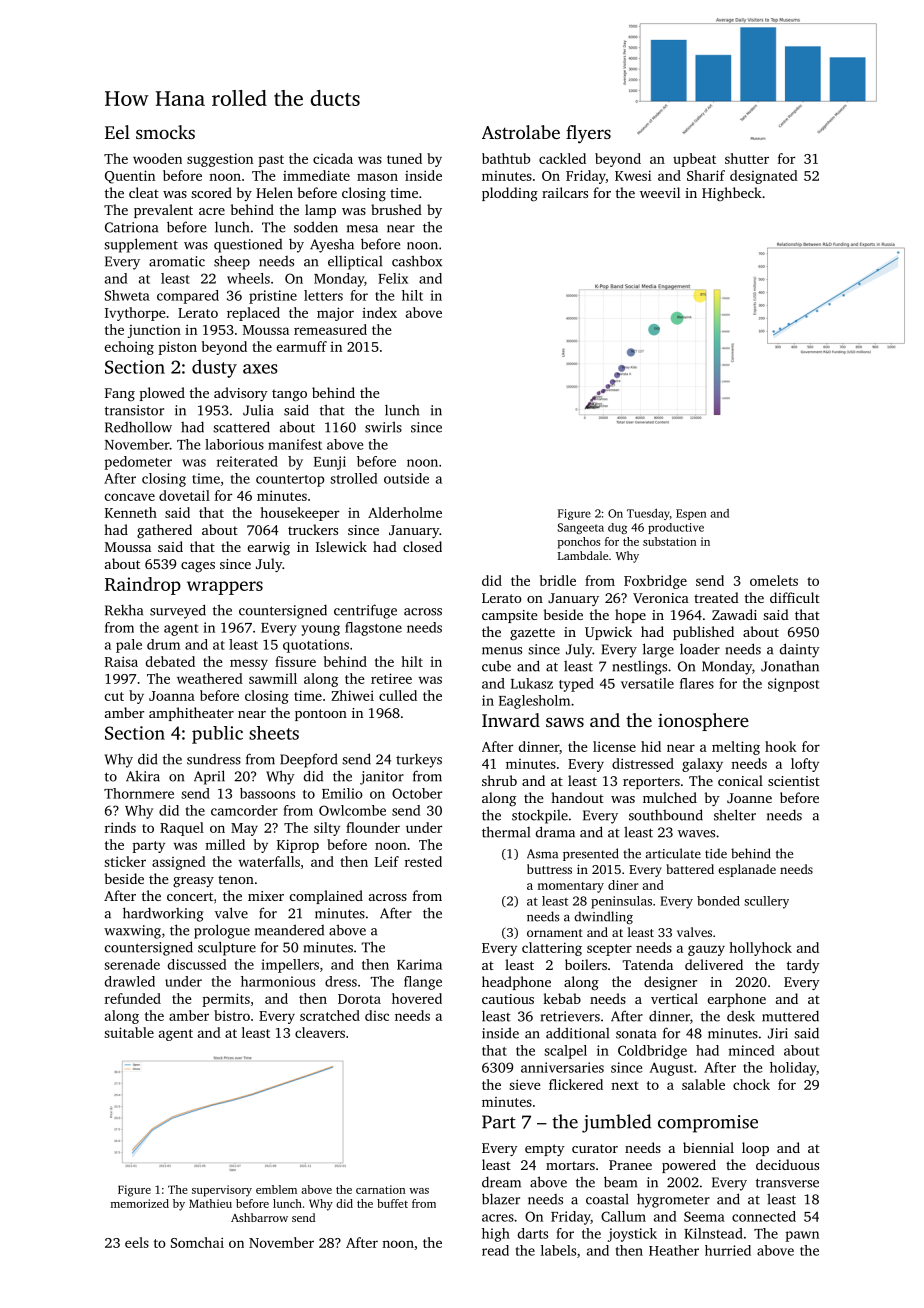 This document has height=1308, width=924. Describe the element at coordinates (588, 134) in the document. I see `flyers` at that location.
